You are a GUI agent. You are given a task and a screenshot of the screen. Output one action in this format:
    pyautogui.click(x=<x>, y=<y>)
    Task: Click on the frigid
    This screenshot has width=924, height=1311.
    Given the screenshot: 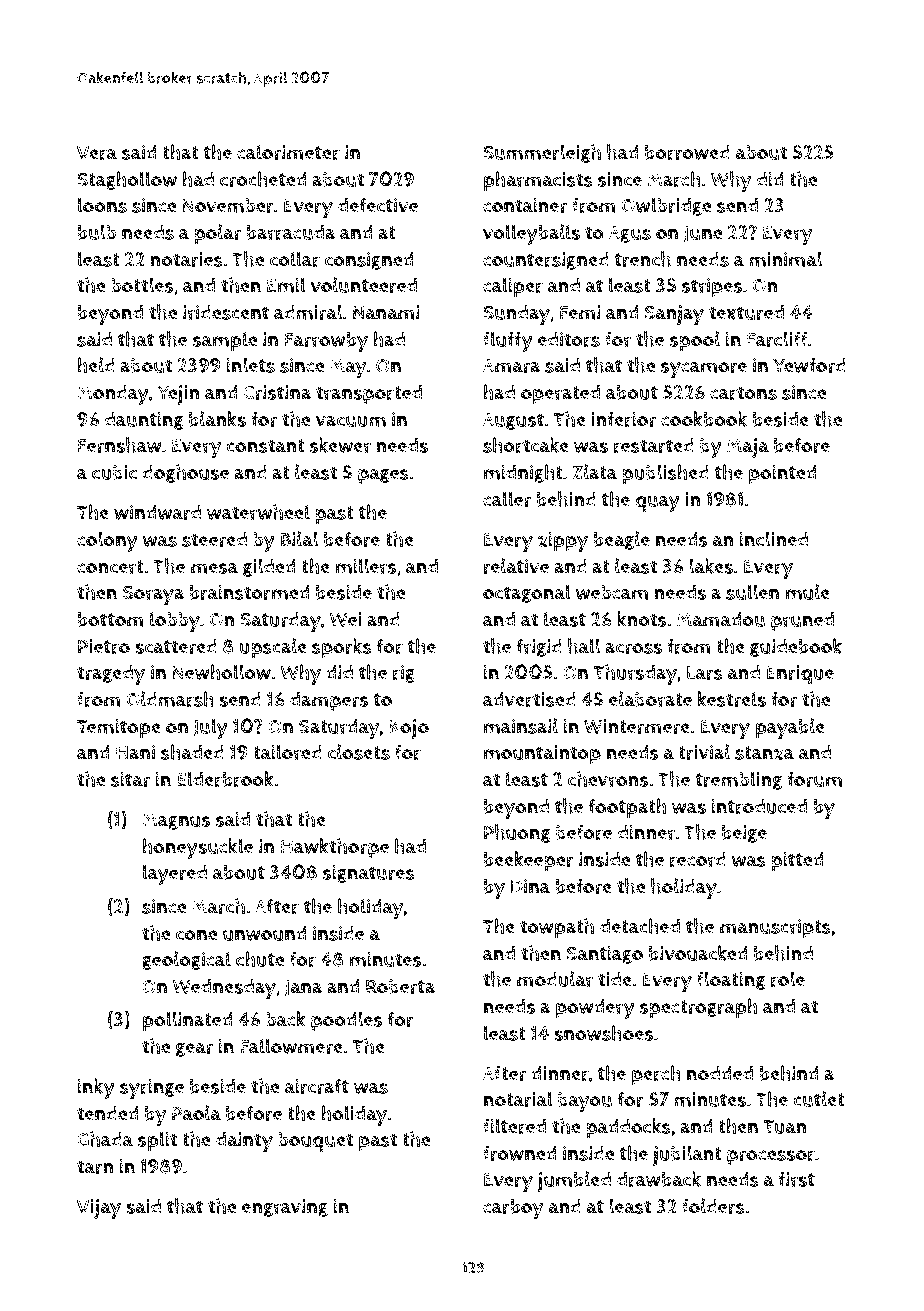 What is the action you would take?
    pyautogui.click(x=539, y=647)
